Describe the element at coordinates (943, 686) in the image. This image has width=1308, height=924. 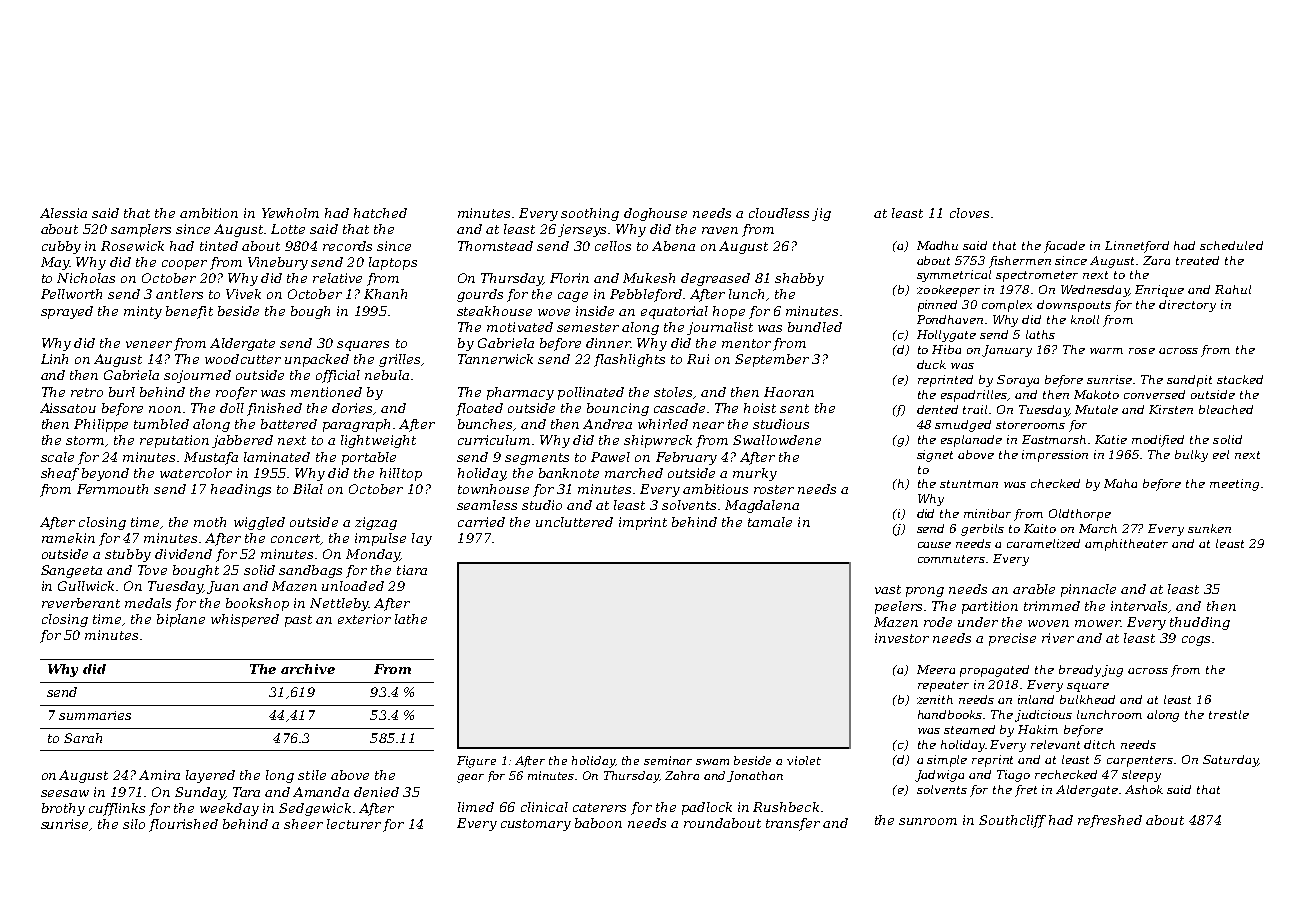
I see `repeater` at that location.
